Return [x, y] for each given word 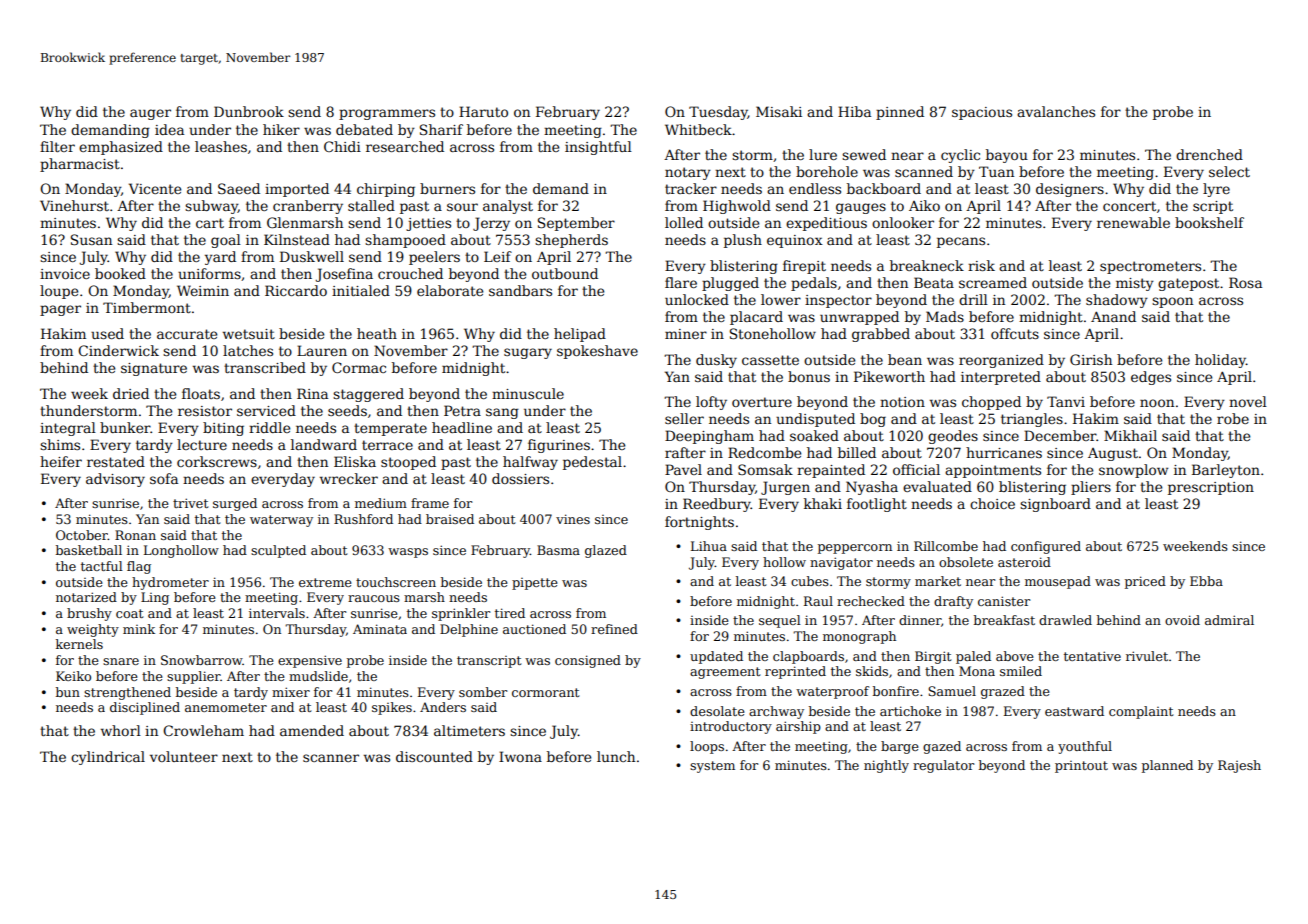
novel [1248, 401]
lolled [684, 222]
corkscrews [217, 461]
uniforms [209, 273]
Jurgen [785, 488]
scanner [331, 758]
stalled [371, 205]
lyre [1216, 190]
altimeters [469, 730]
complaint [1141, 712]
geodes [953, 437]
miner [686, 334]
